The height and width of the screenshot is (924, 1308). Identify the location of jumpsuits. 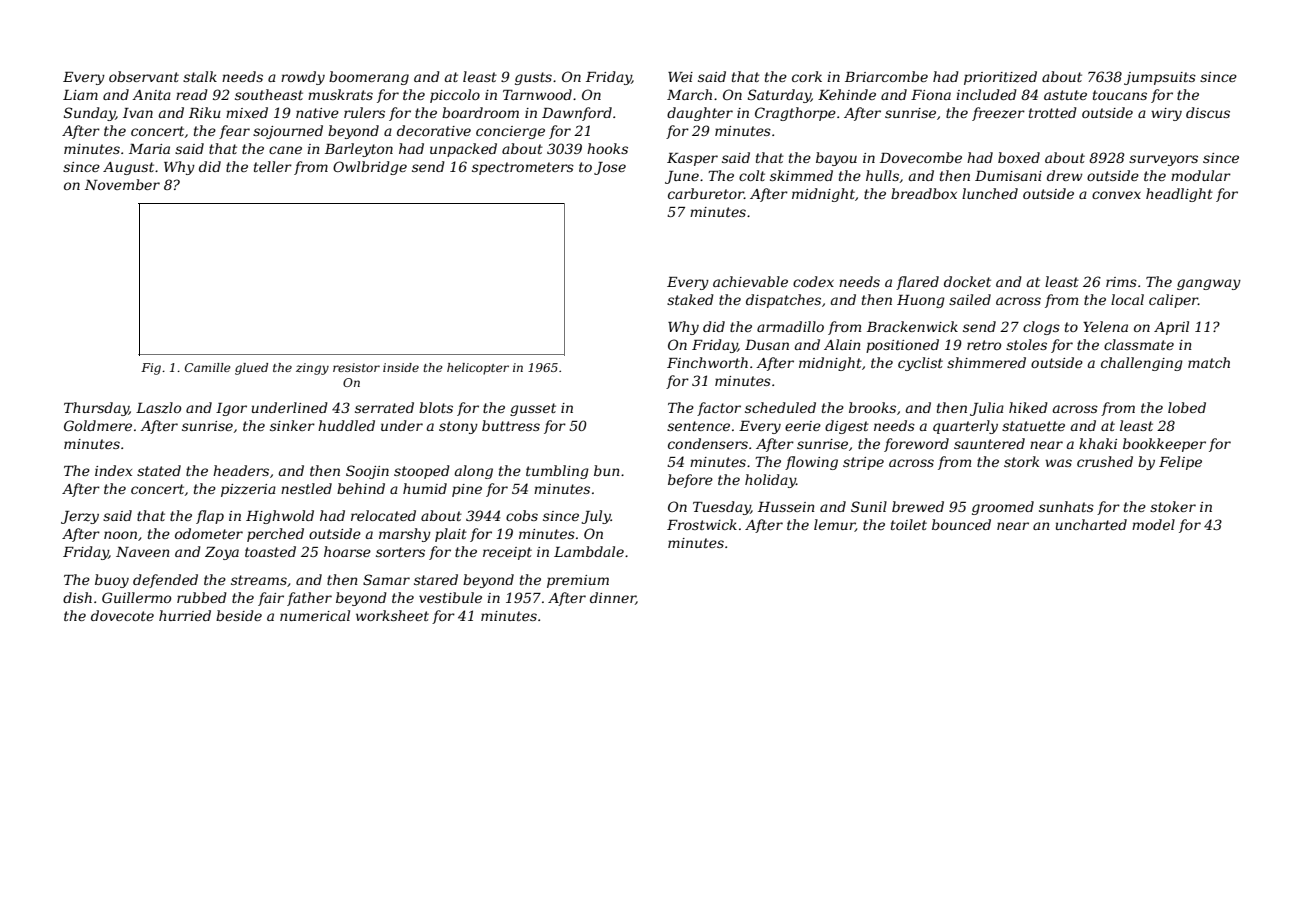
(1160, 78).
